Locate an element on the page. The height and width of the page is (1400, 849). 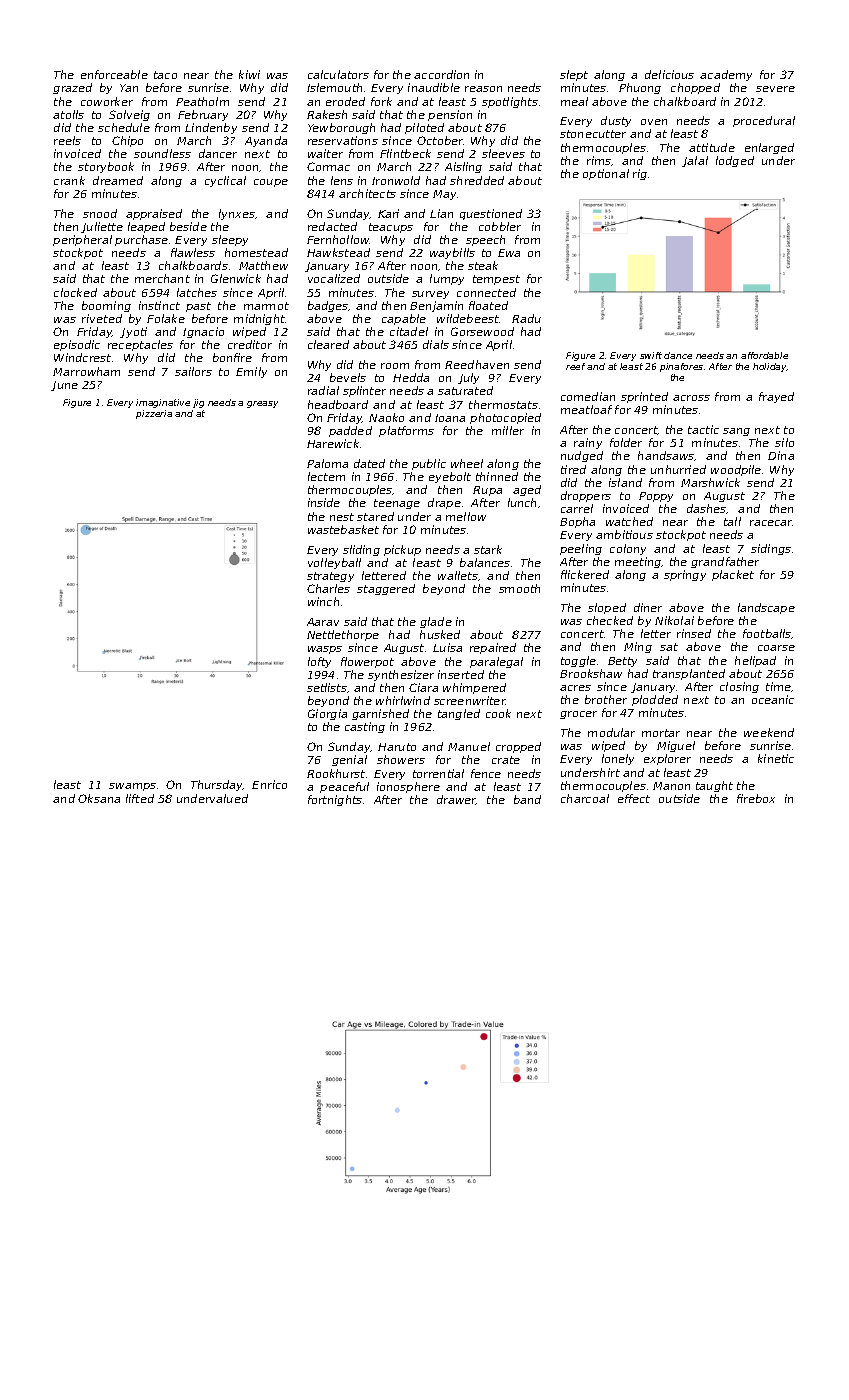
Ayanda is located at coordinates (266, 141).
